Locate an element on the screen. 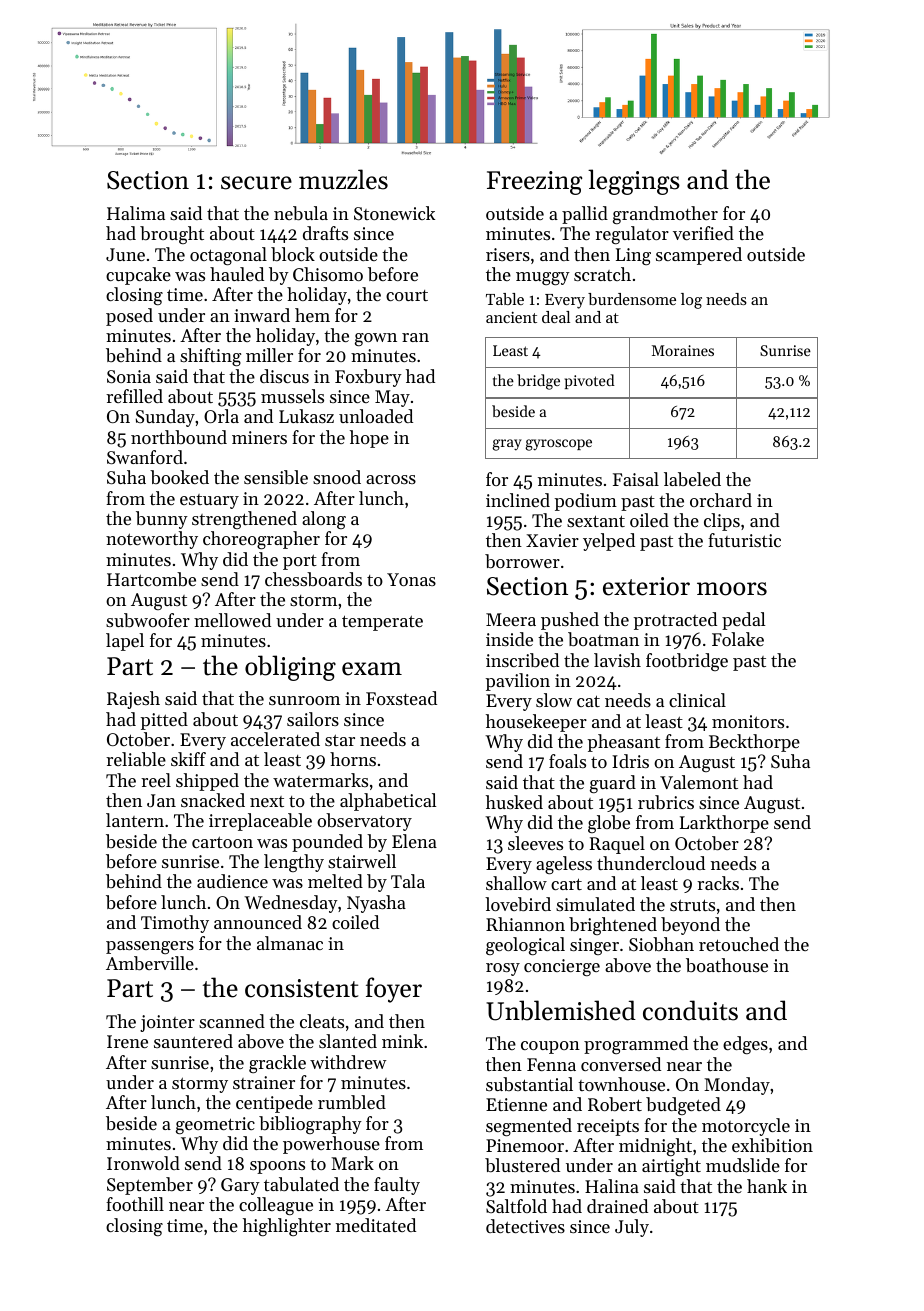 The height and width of the screenshot is (1311, 924). drained is located at coordinates (617, 1206).
